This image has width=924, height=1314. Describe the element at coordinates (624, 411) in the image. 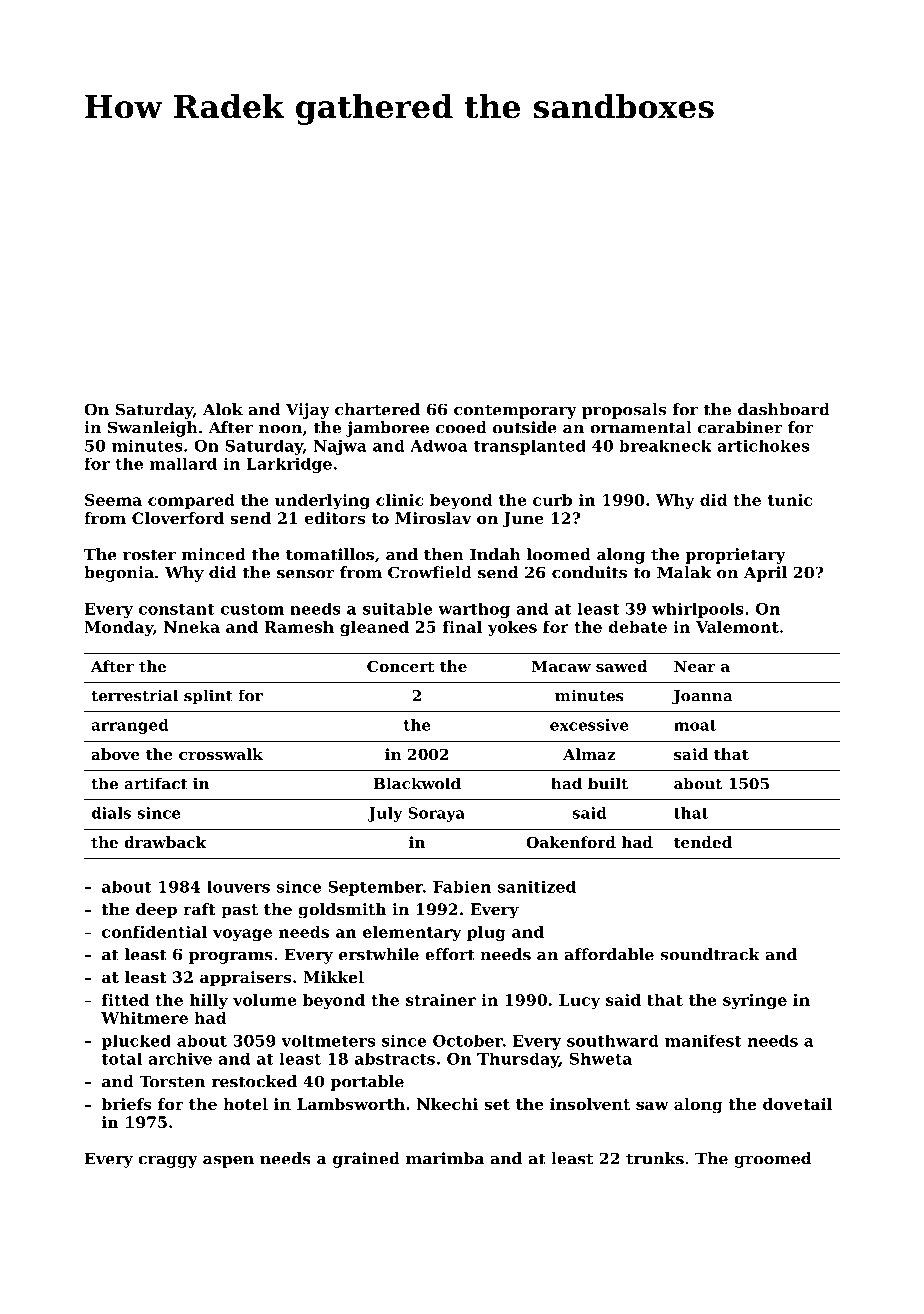

I see `proposals` at that location.
